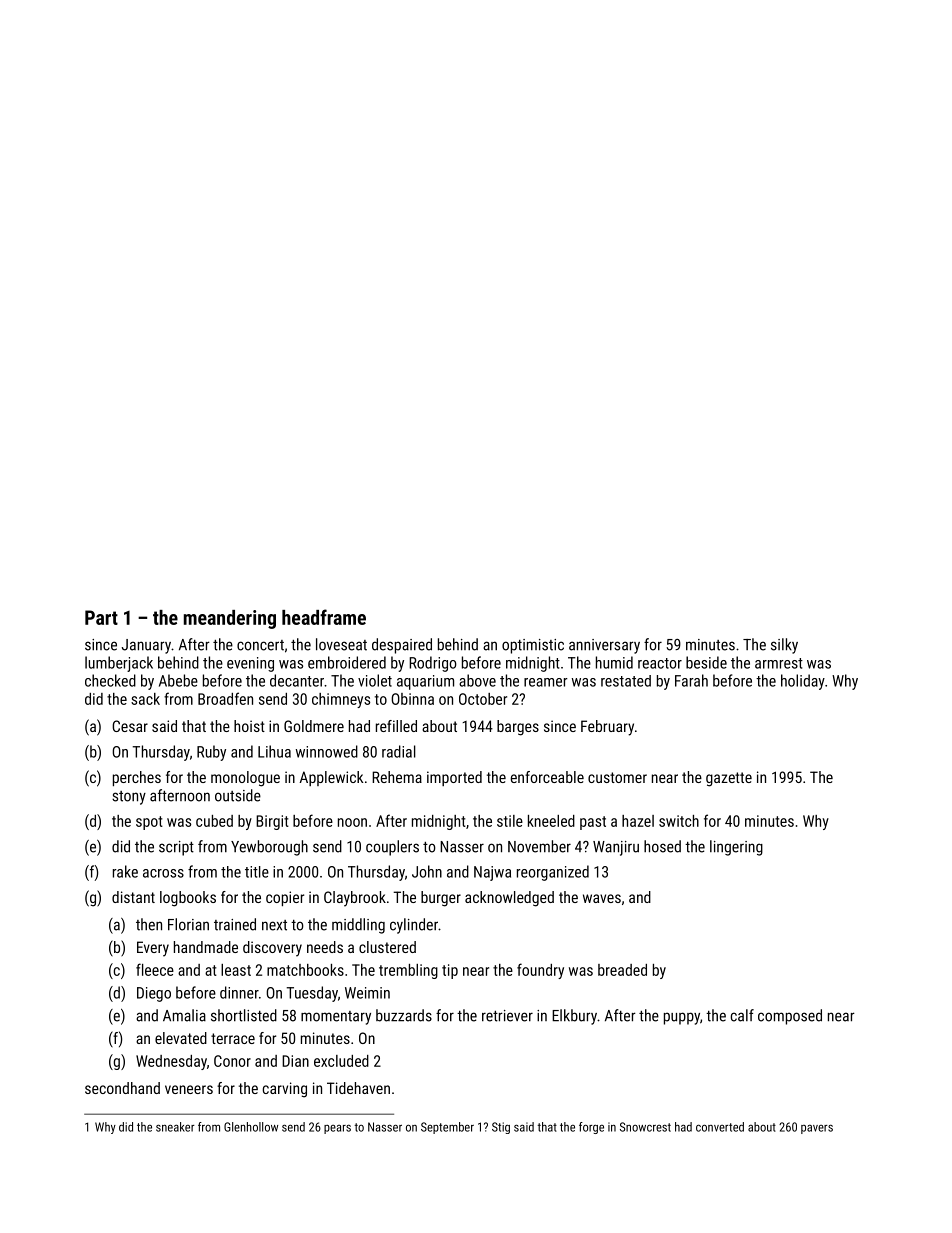 The width and height of the screenshot is (952, 1233). I want to click on November, so click(539, 846).
